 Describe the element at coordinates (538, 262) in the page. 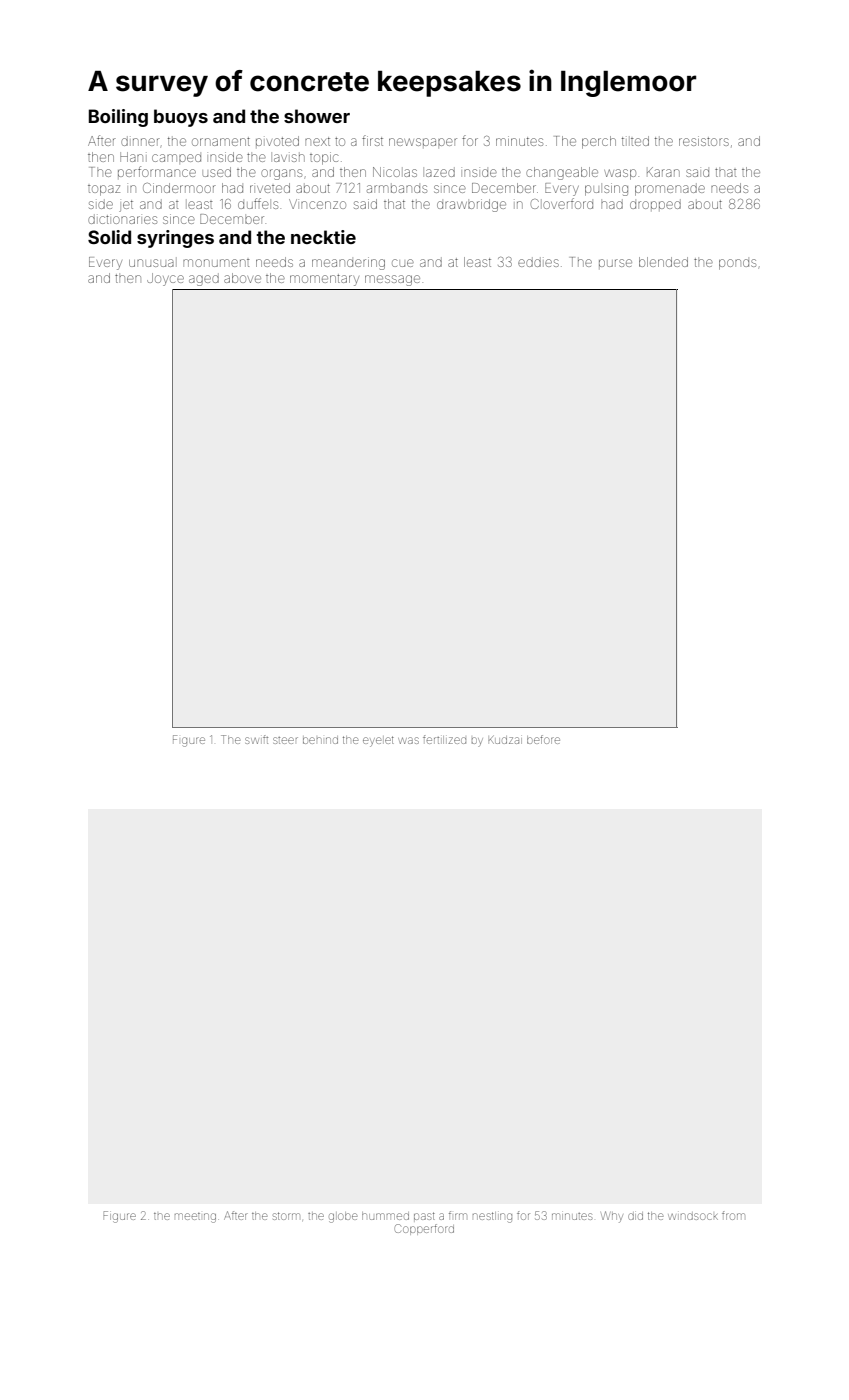

I see `eddies` at that location.
